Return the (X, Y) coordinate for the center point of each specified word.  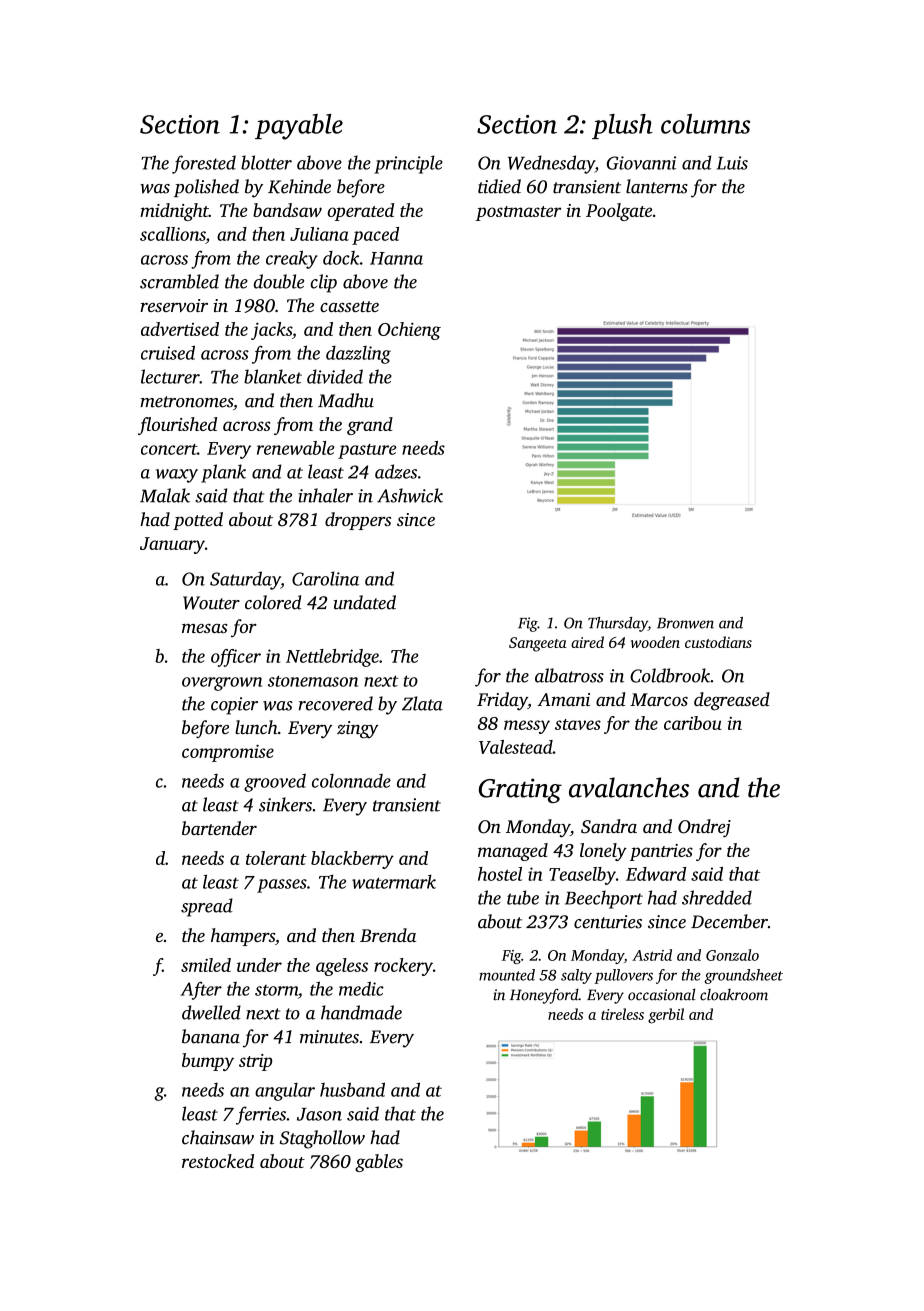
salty (576, 976)
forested (204, 164)
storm (276, 990)
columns (705, 124)
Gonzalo (732, 955)
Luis (732, 163)
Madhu (346, 400)
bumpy (208, 1062)
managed (513, 852)
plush (622, 126)
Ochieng (409, 331)
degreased (732, 701)
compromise (228, 753)
